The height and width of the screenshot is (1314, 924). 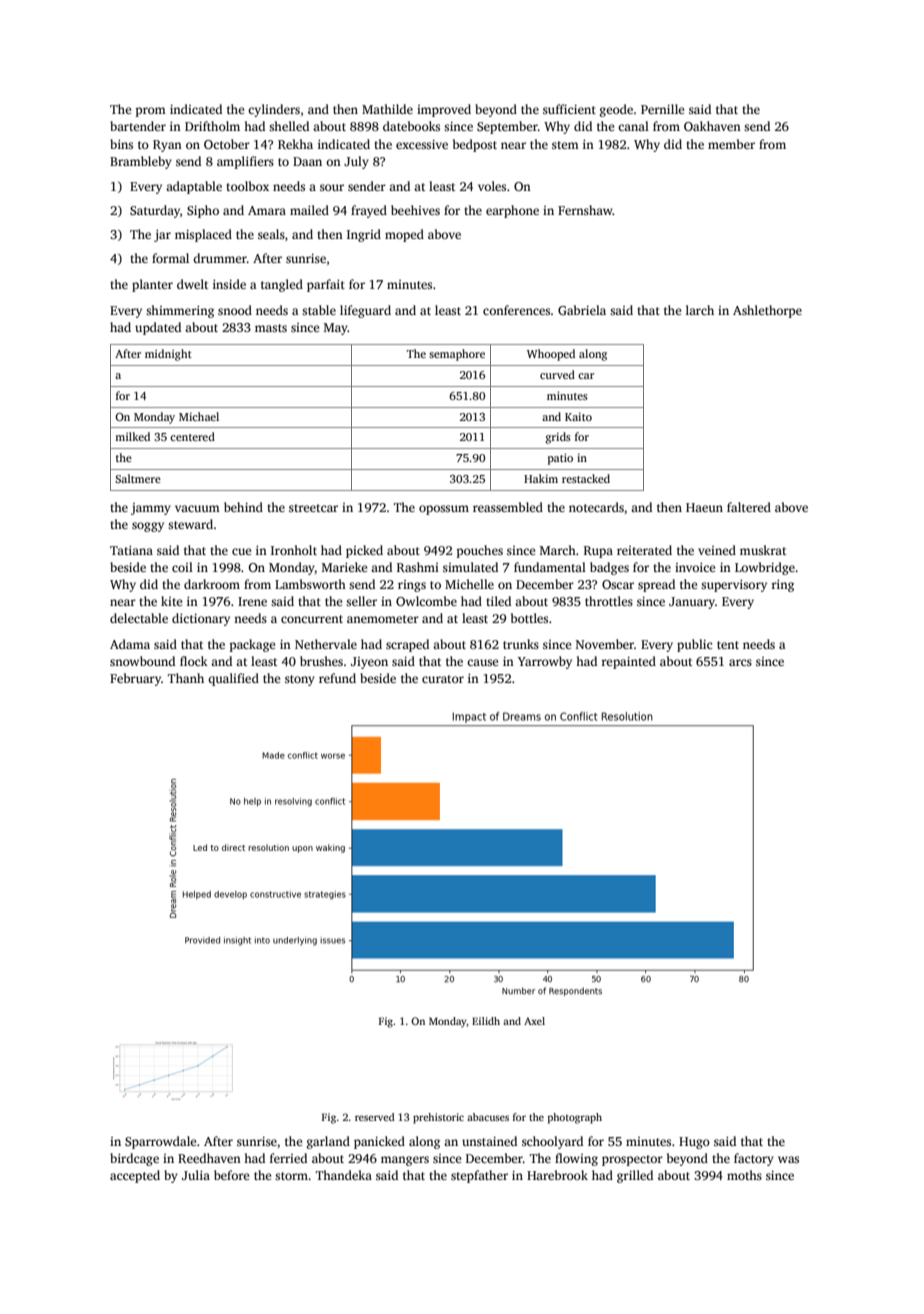 I want to click on birdcage, so click(x=134, y=1159).
